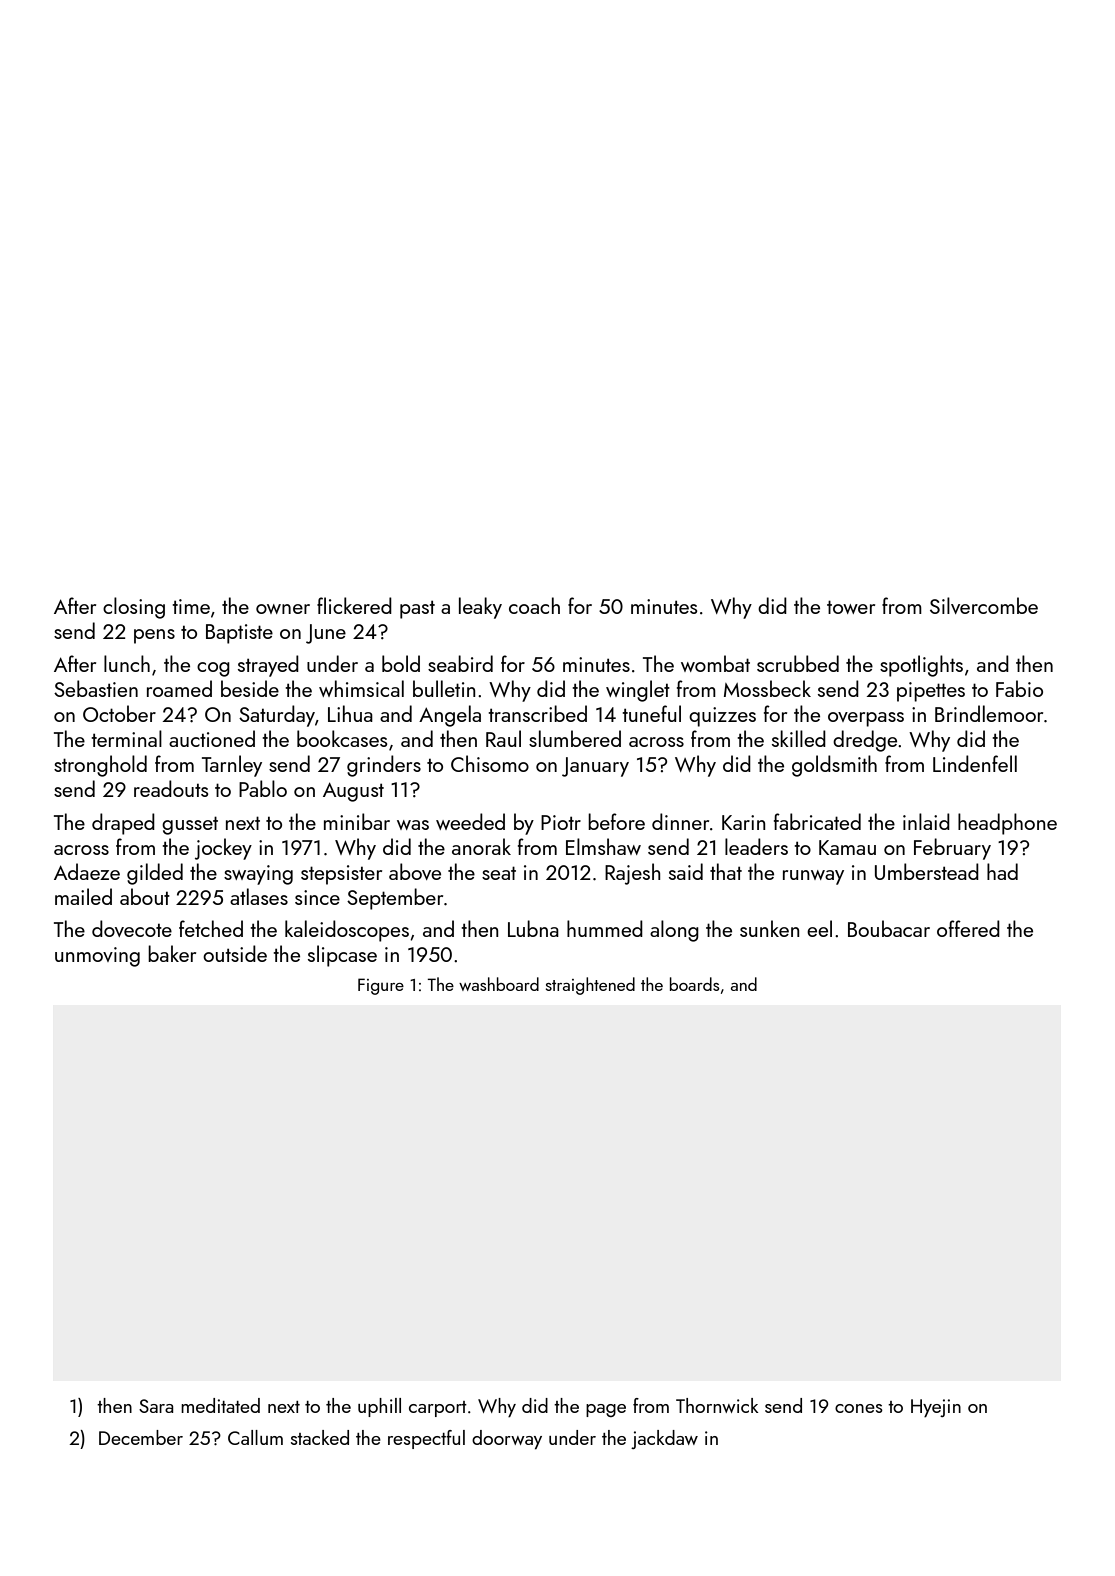 The height and width of the screenshot is (1576, 1115). What do you see at coordinates (590, 986) in the screenshot?
I see `straightened` at bounding box center [590, 986].
